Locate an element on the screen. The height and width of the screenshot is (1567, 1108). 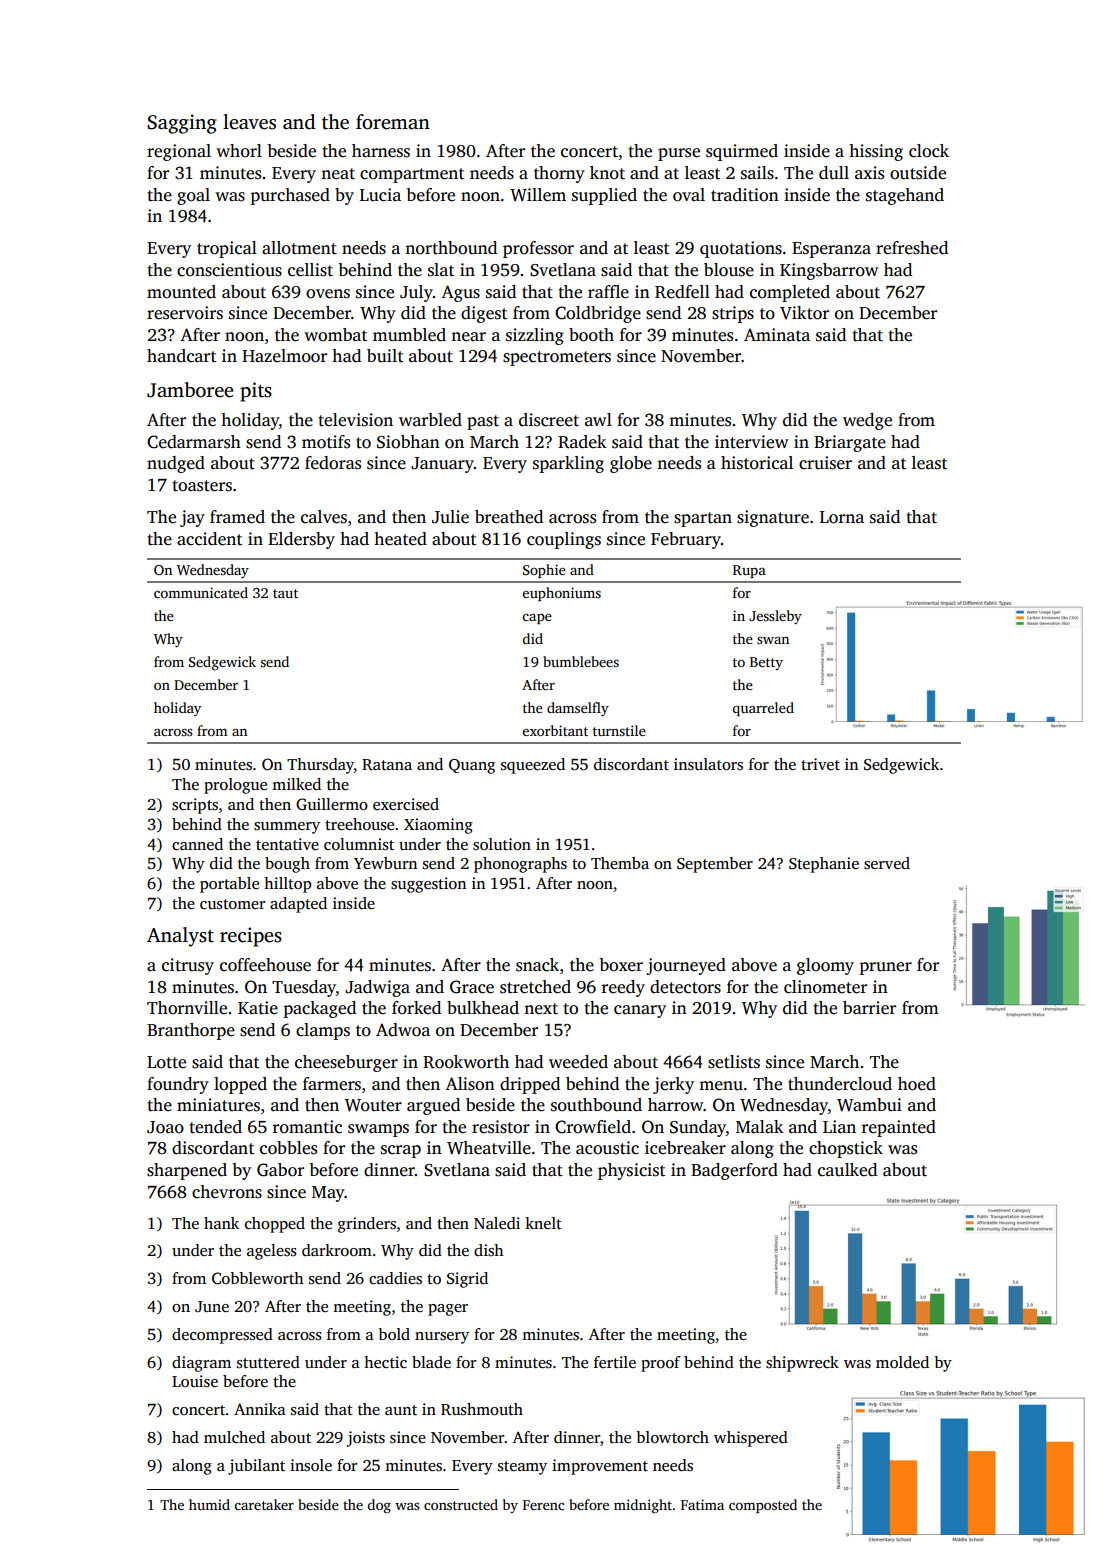
squirmed is located at coordinates (742, 152).
